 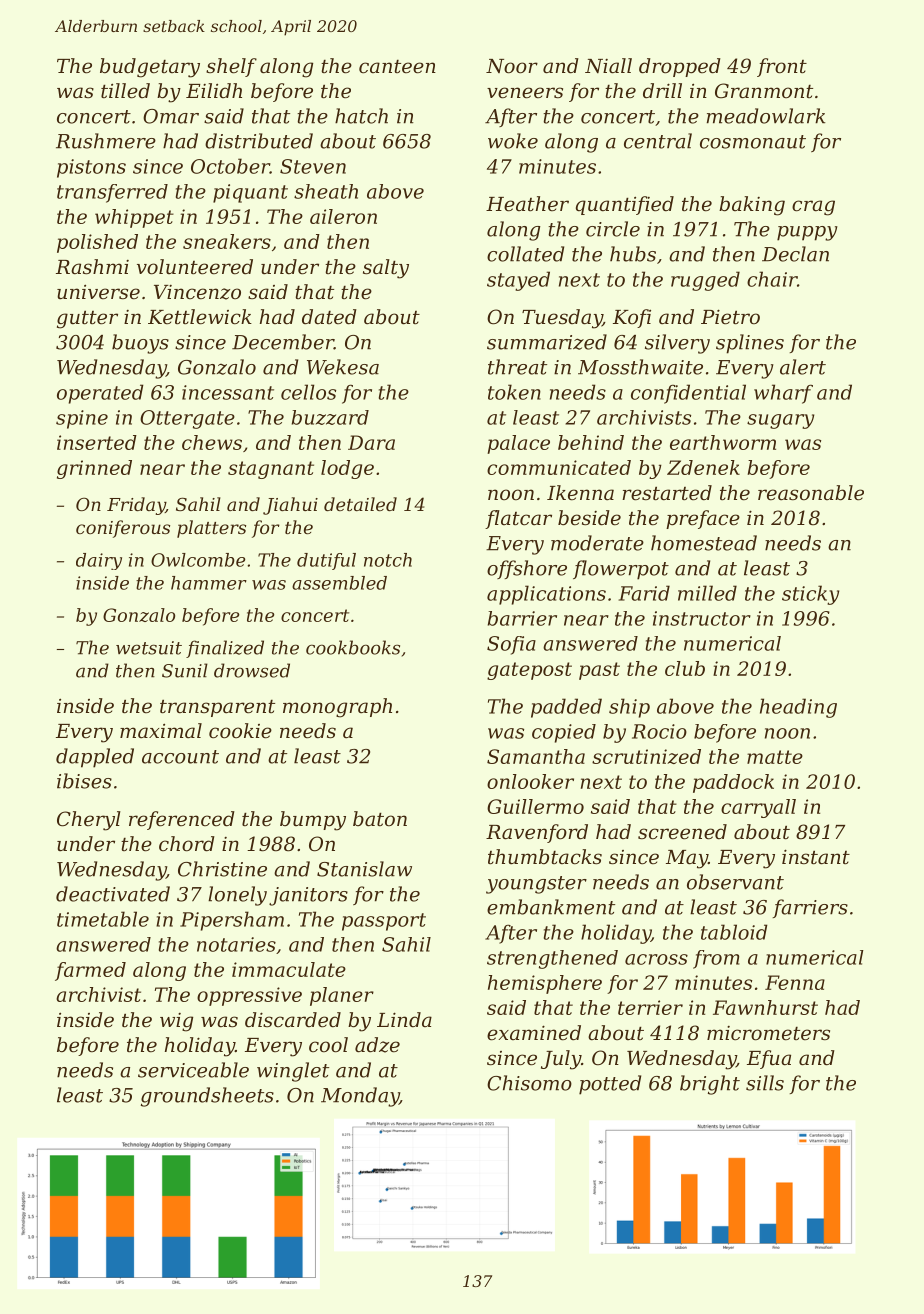 I want to click on groundsheets, so click(x=207, y=1097).
